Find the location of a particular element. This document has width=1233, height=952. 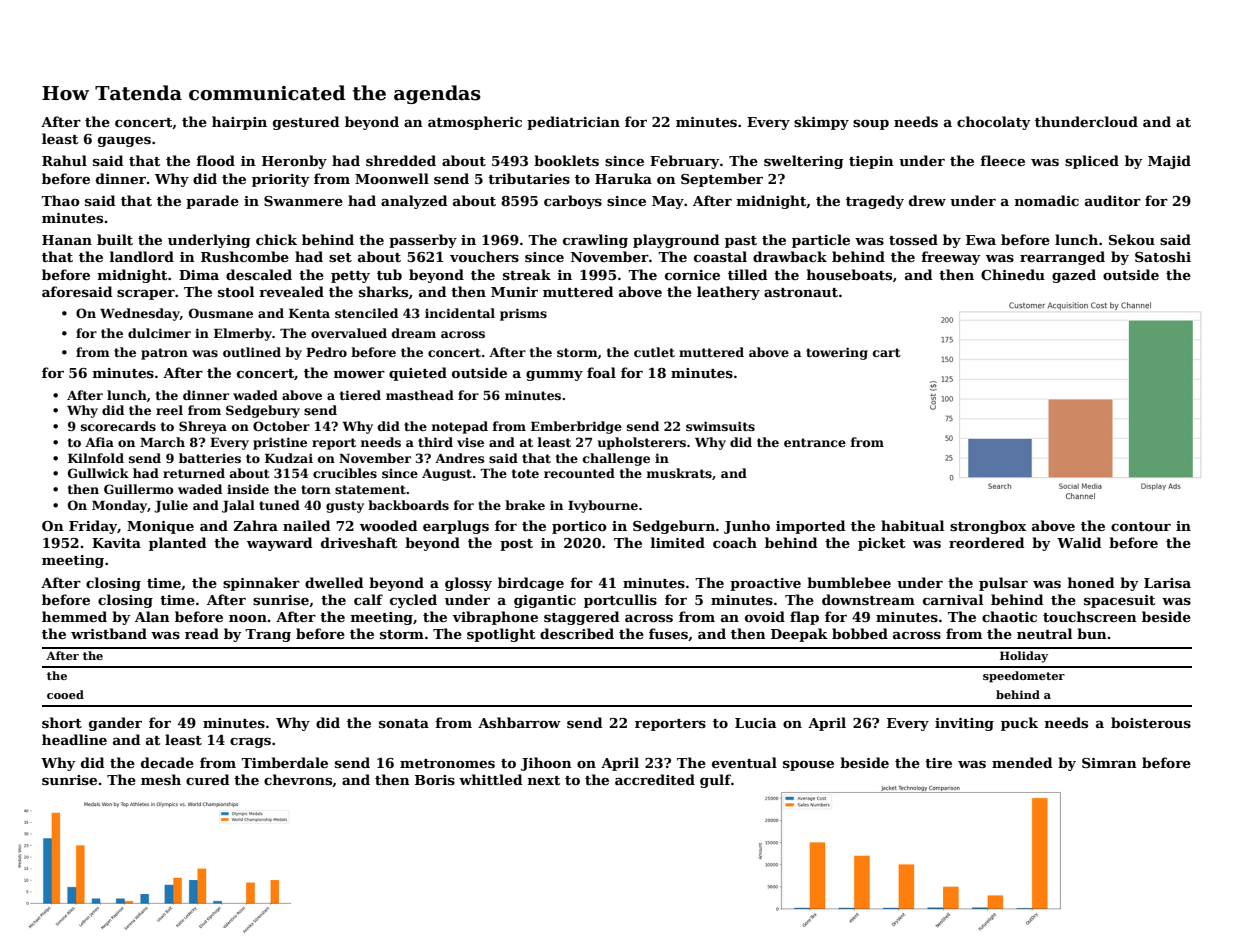

inviting is located at coordinates (964, 724).
